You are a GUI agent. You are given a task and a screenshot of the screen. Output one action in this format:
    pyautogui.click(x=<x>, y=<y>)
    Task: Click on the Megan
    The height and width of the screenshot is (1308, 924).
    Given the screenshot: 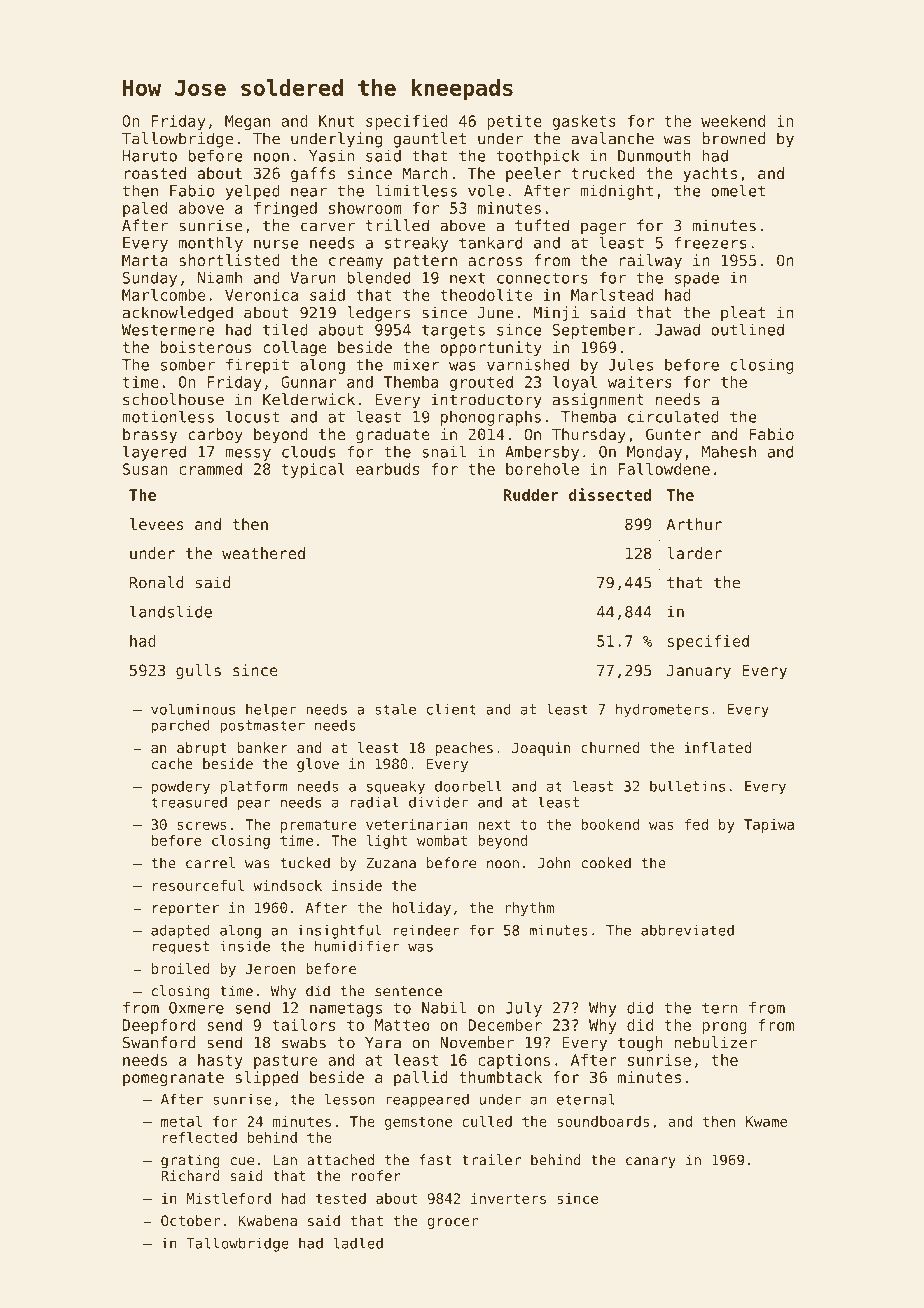 What is the action you would take?
    pyautogui.click(x=247, y=122)
